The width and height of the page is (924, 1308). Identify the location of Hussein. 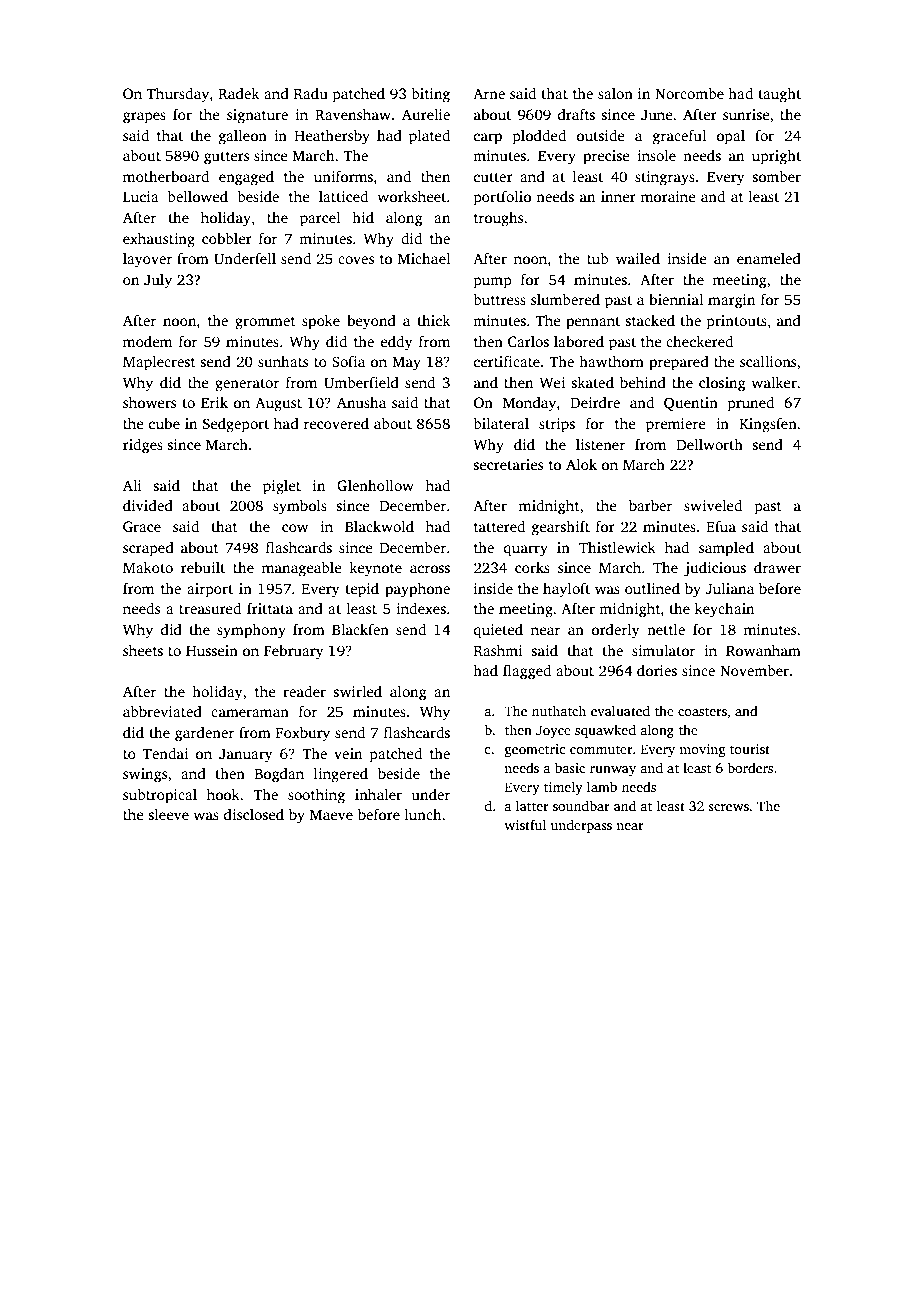
(212, 650).
